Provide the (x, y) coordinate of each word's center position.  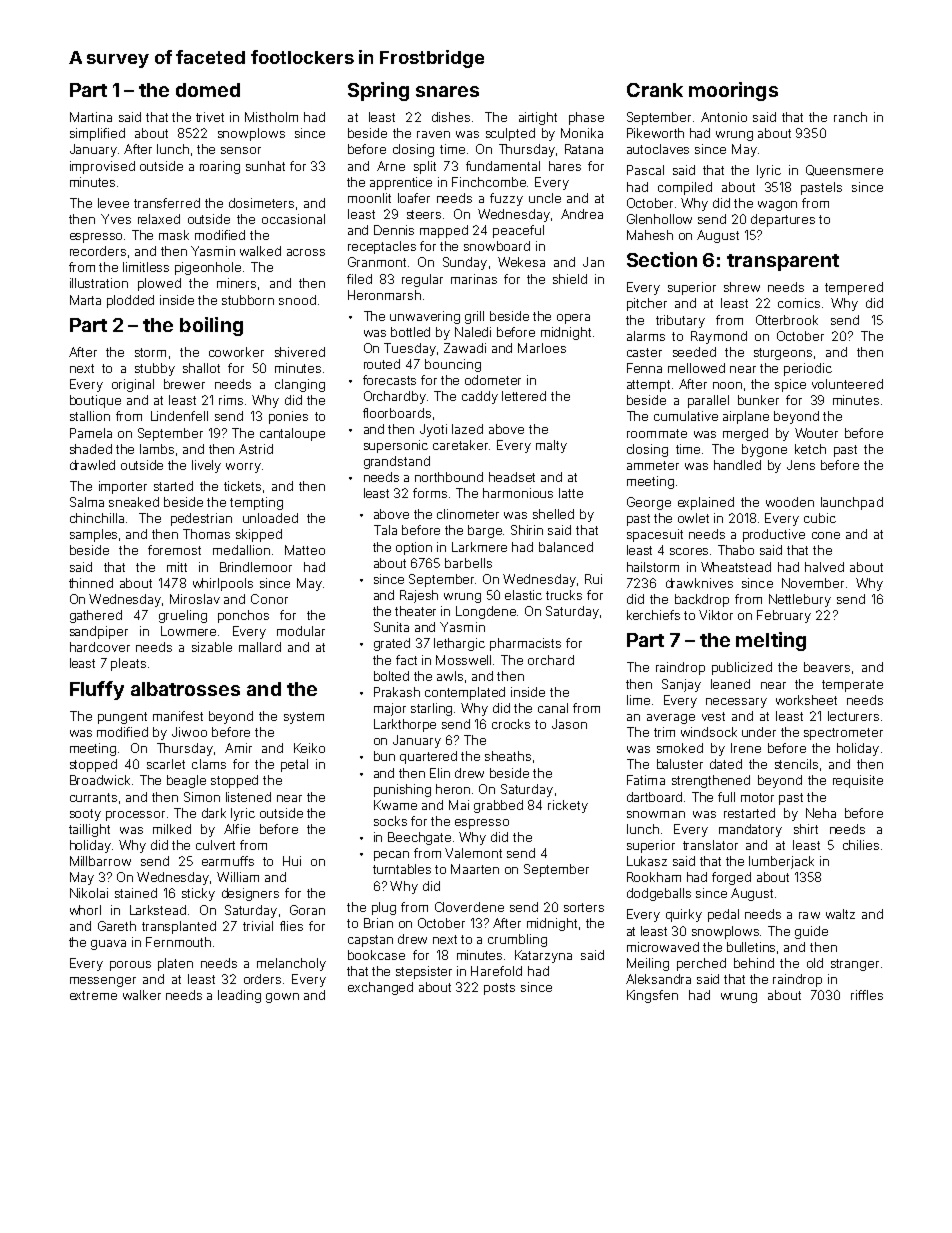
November (813, 583)
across (306, 252)
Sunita (391, 627)
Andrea (582, 214)
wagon (777, 206)
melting (771, 641)
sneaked (134, 502)
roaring (220, 167)
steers (424, 214)
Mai (459, 805)
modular (301, 631)
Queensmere (844, 170)
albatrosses (185, 689)
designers (250, 894)
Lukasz (647, 861)
